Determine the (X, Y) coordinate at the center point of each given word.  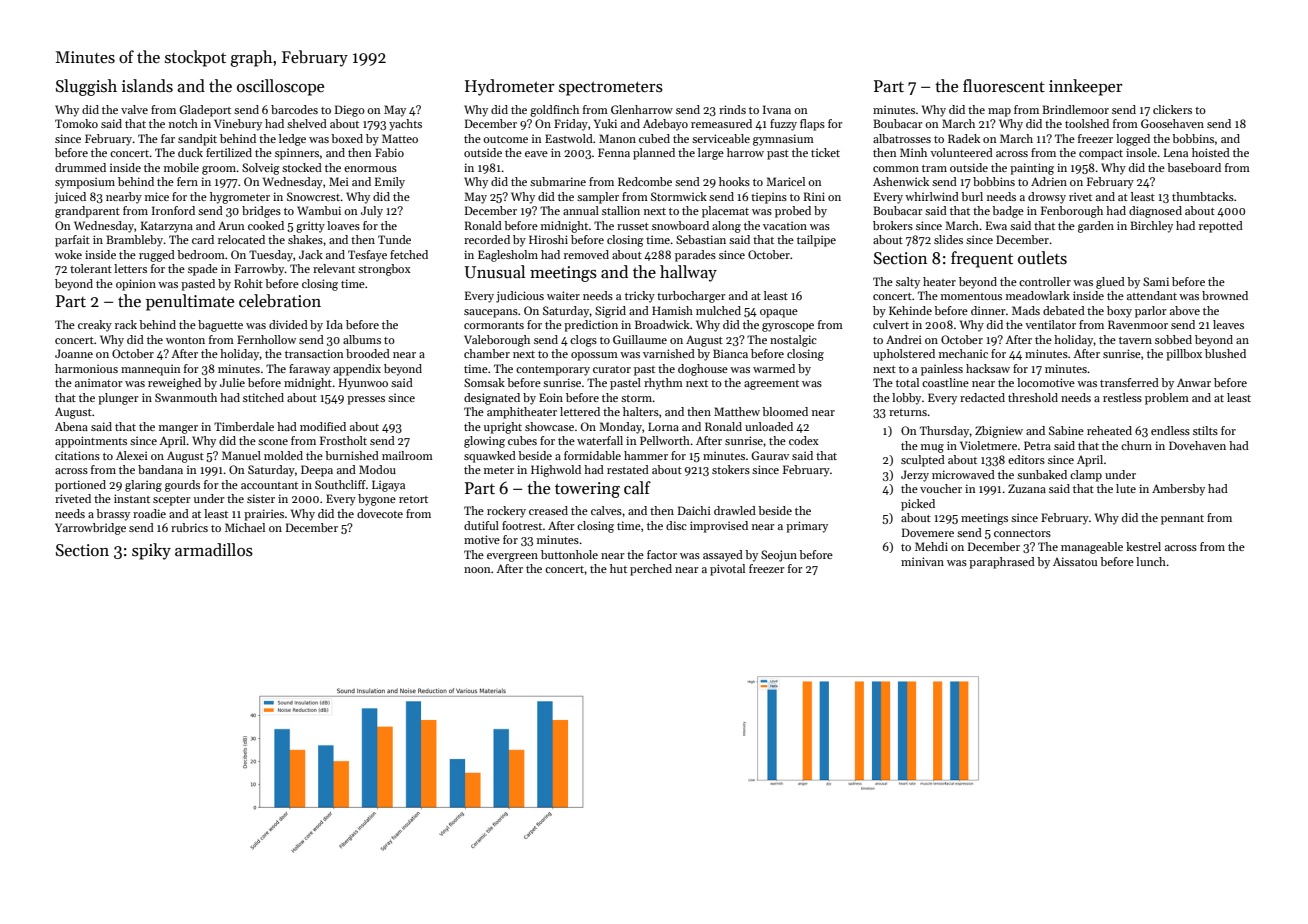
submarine (558, 181)
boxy (1119, 312)
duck (190, 152)
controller (1045, 281)
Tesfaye (367, 256)
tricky (640, 297)
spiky (151, 551)
